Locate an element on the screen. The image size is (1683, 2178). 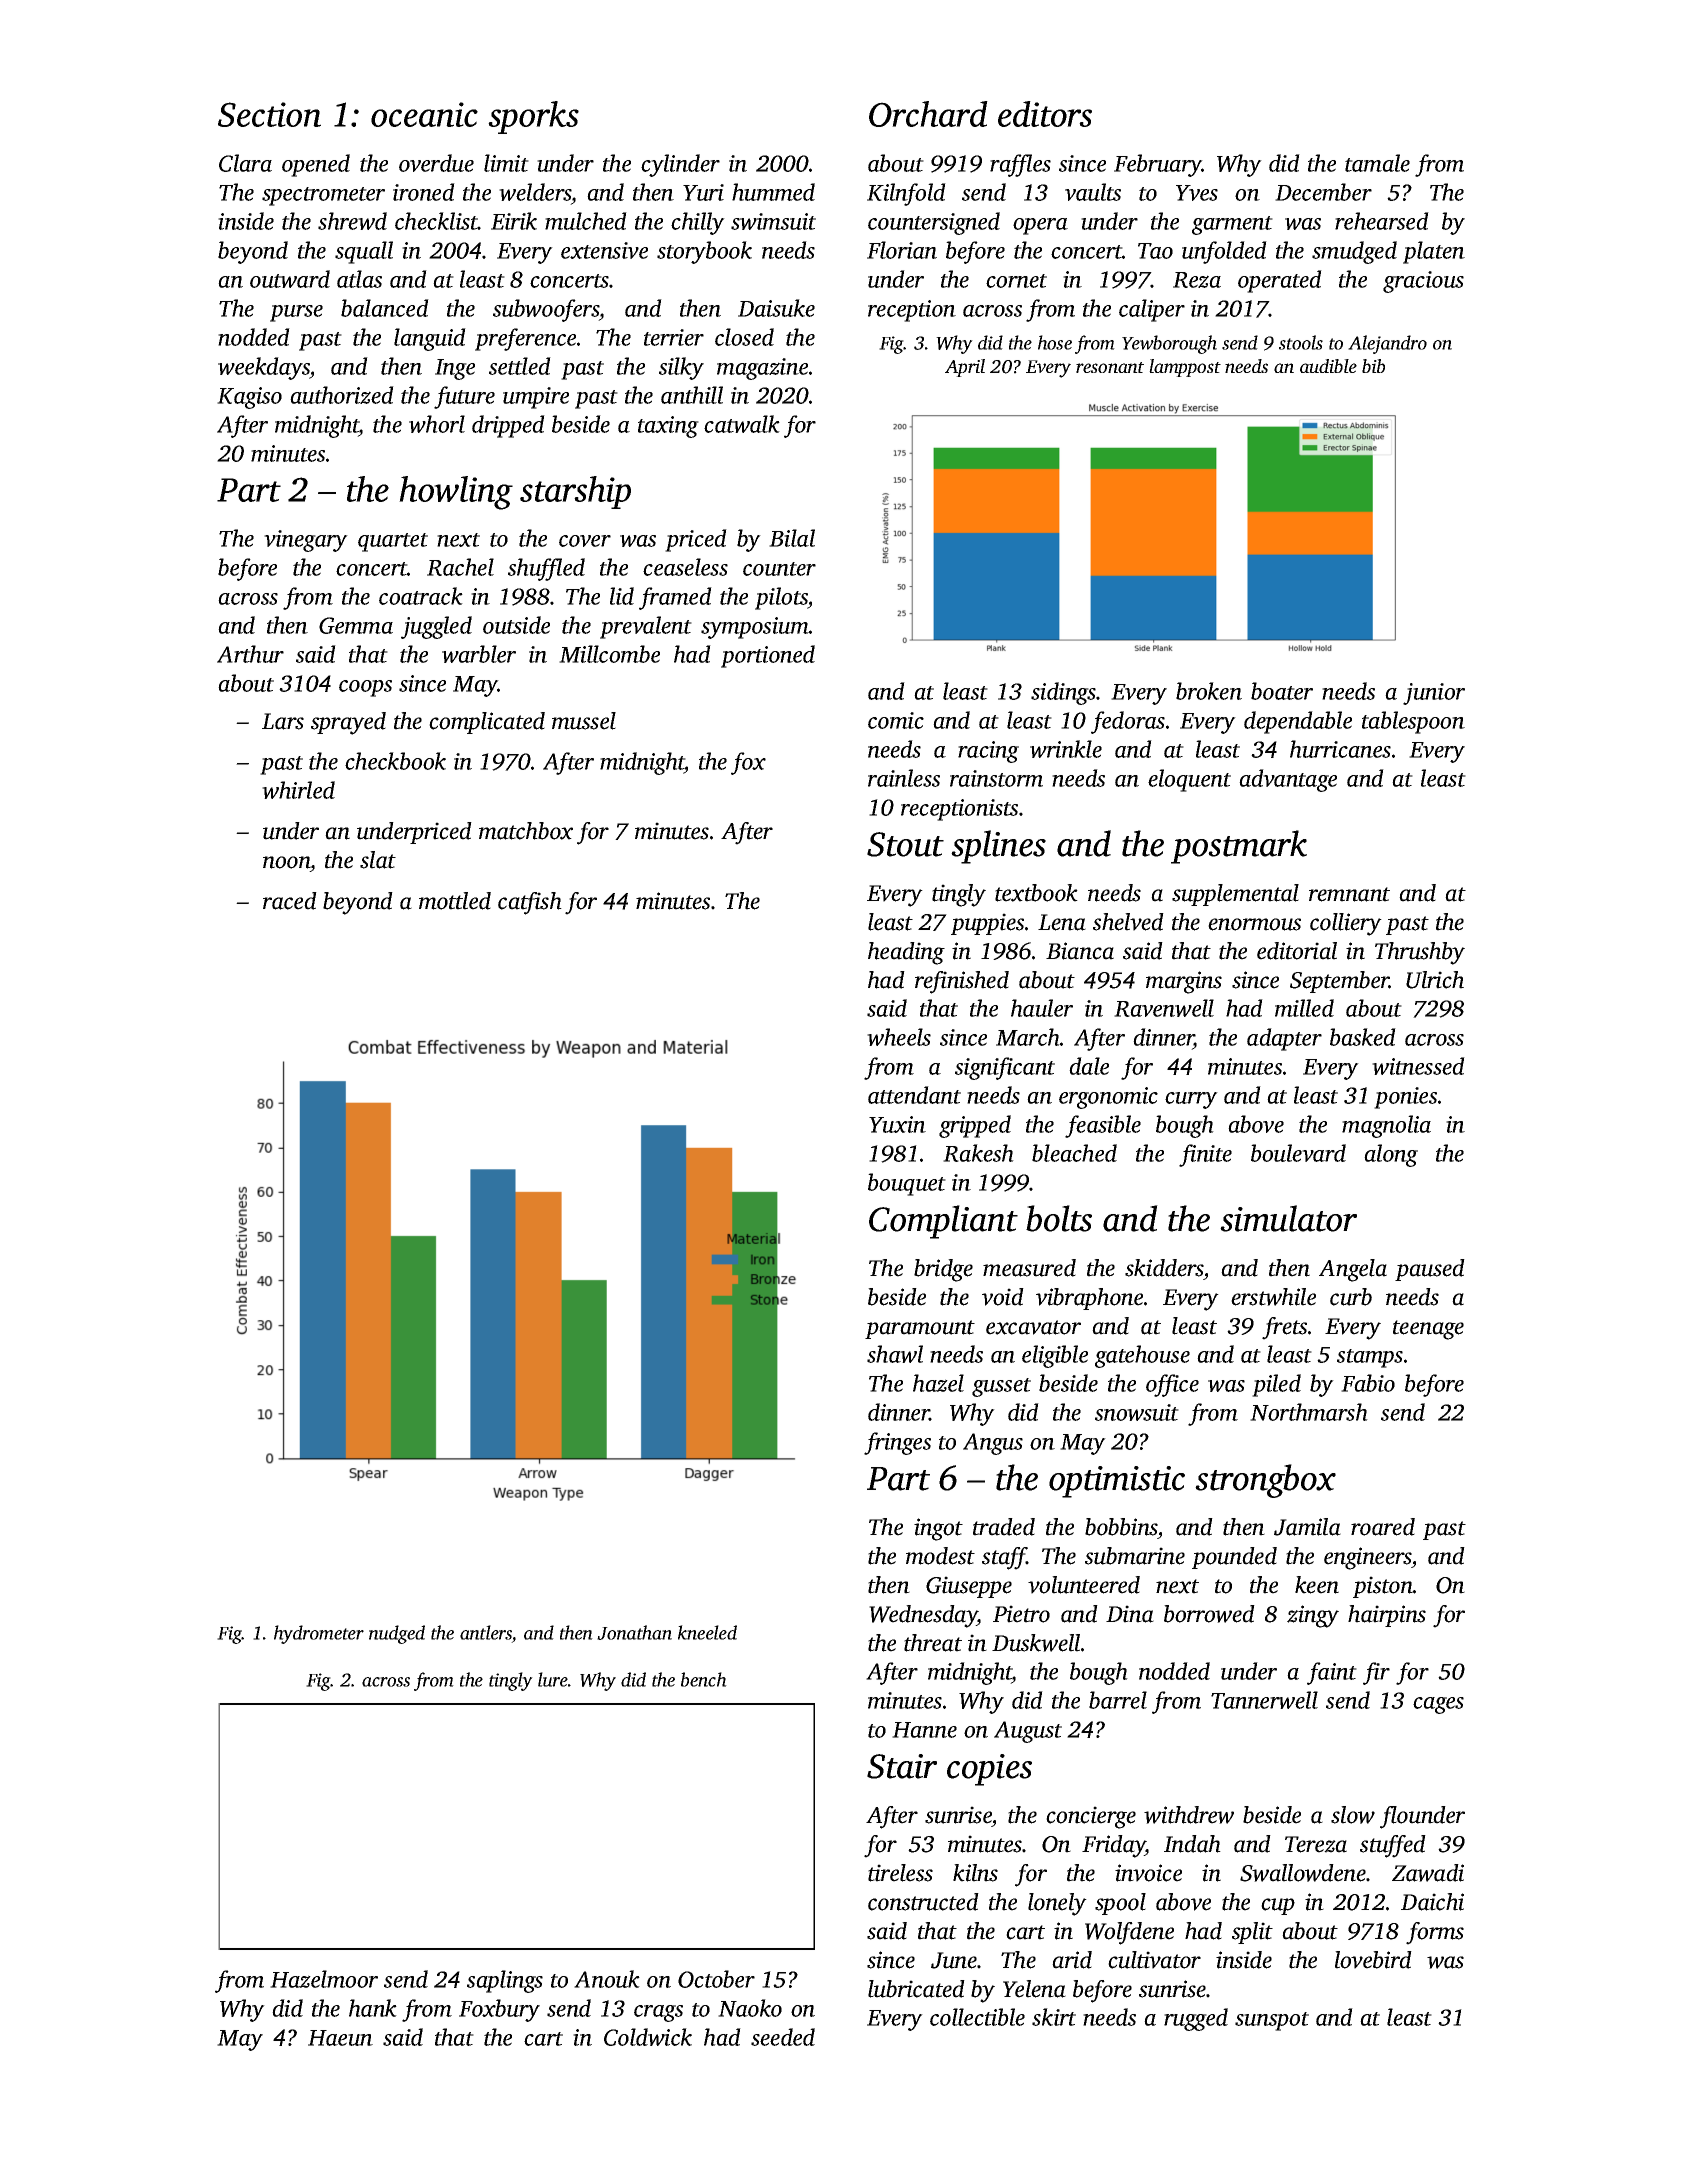
tamale is located at coordinates (1377, 163).
